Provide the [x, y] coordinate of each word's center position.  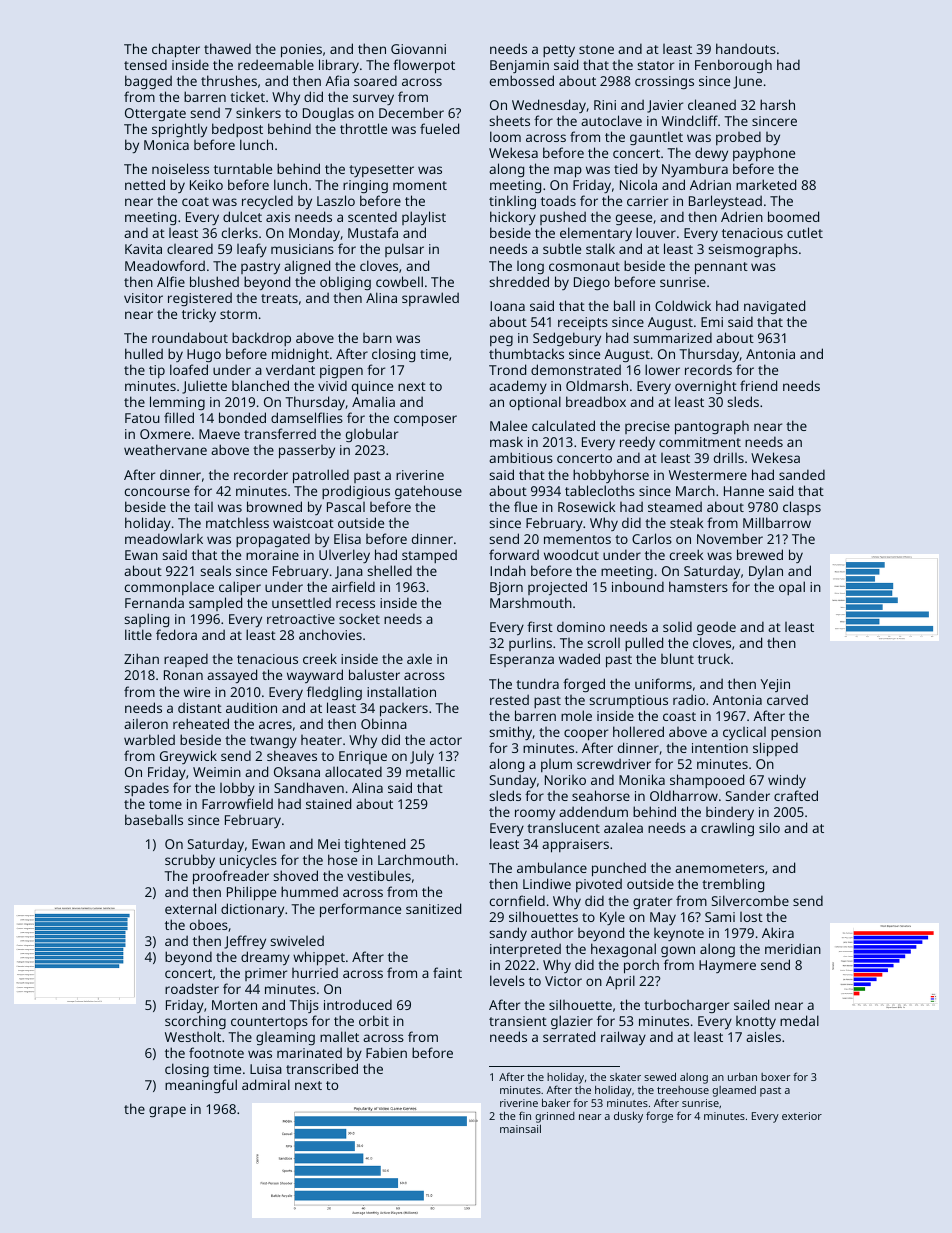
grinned [555, 1117]
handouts [746, 48]
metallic [430, 771]
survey [373, 99]
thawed [227, 48]
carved [787, 699]
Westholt [193, 1036]
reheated [201, 723]
